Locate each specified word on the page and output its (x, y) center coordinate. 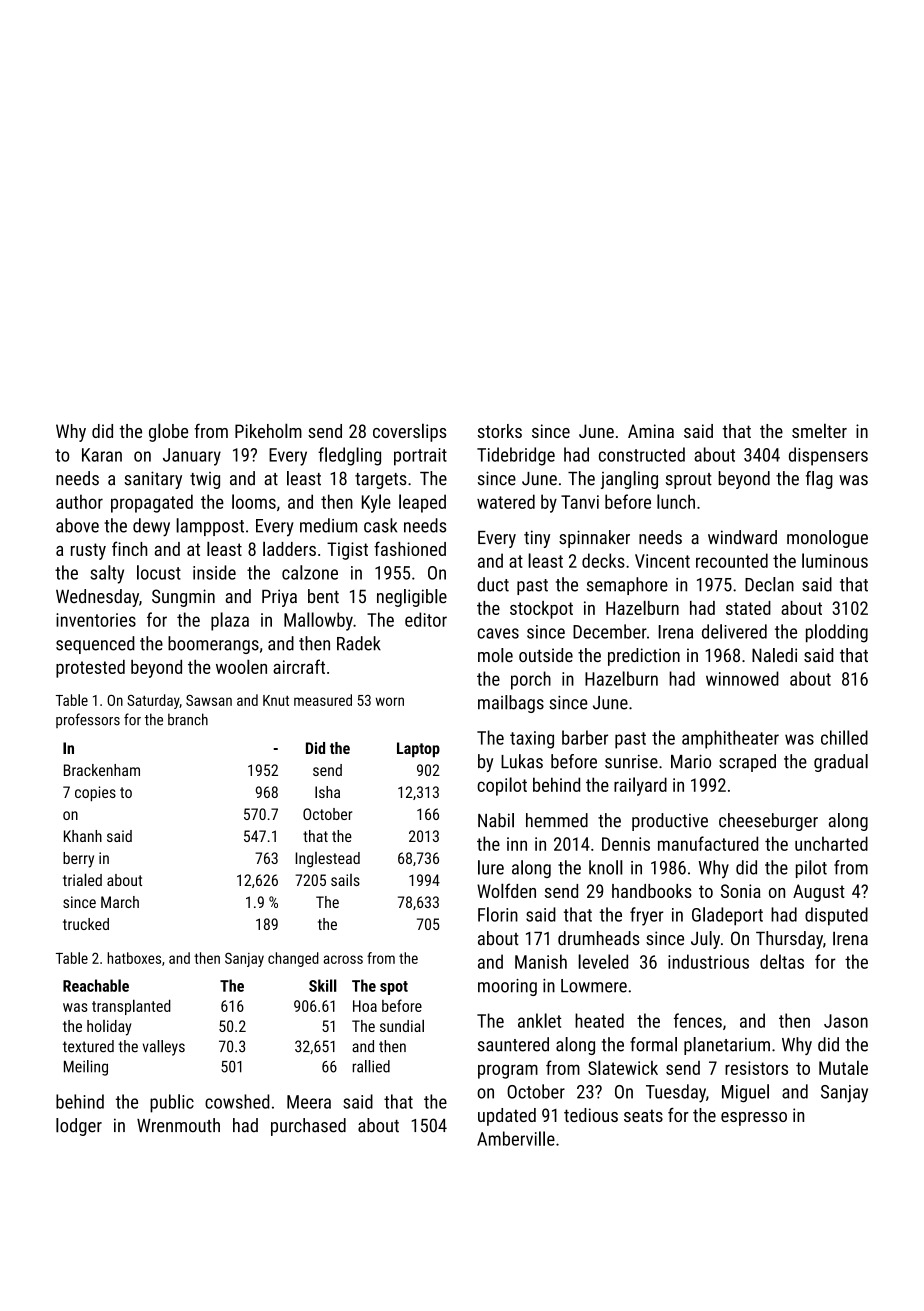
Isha (327, 792)
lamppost (210, 527)
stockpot (541, 610)
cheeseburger (768, 822)
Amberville (516, 1138)
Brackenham (102, 770)
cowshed (237, 1101)
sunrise (631, 762)
